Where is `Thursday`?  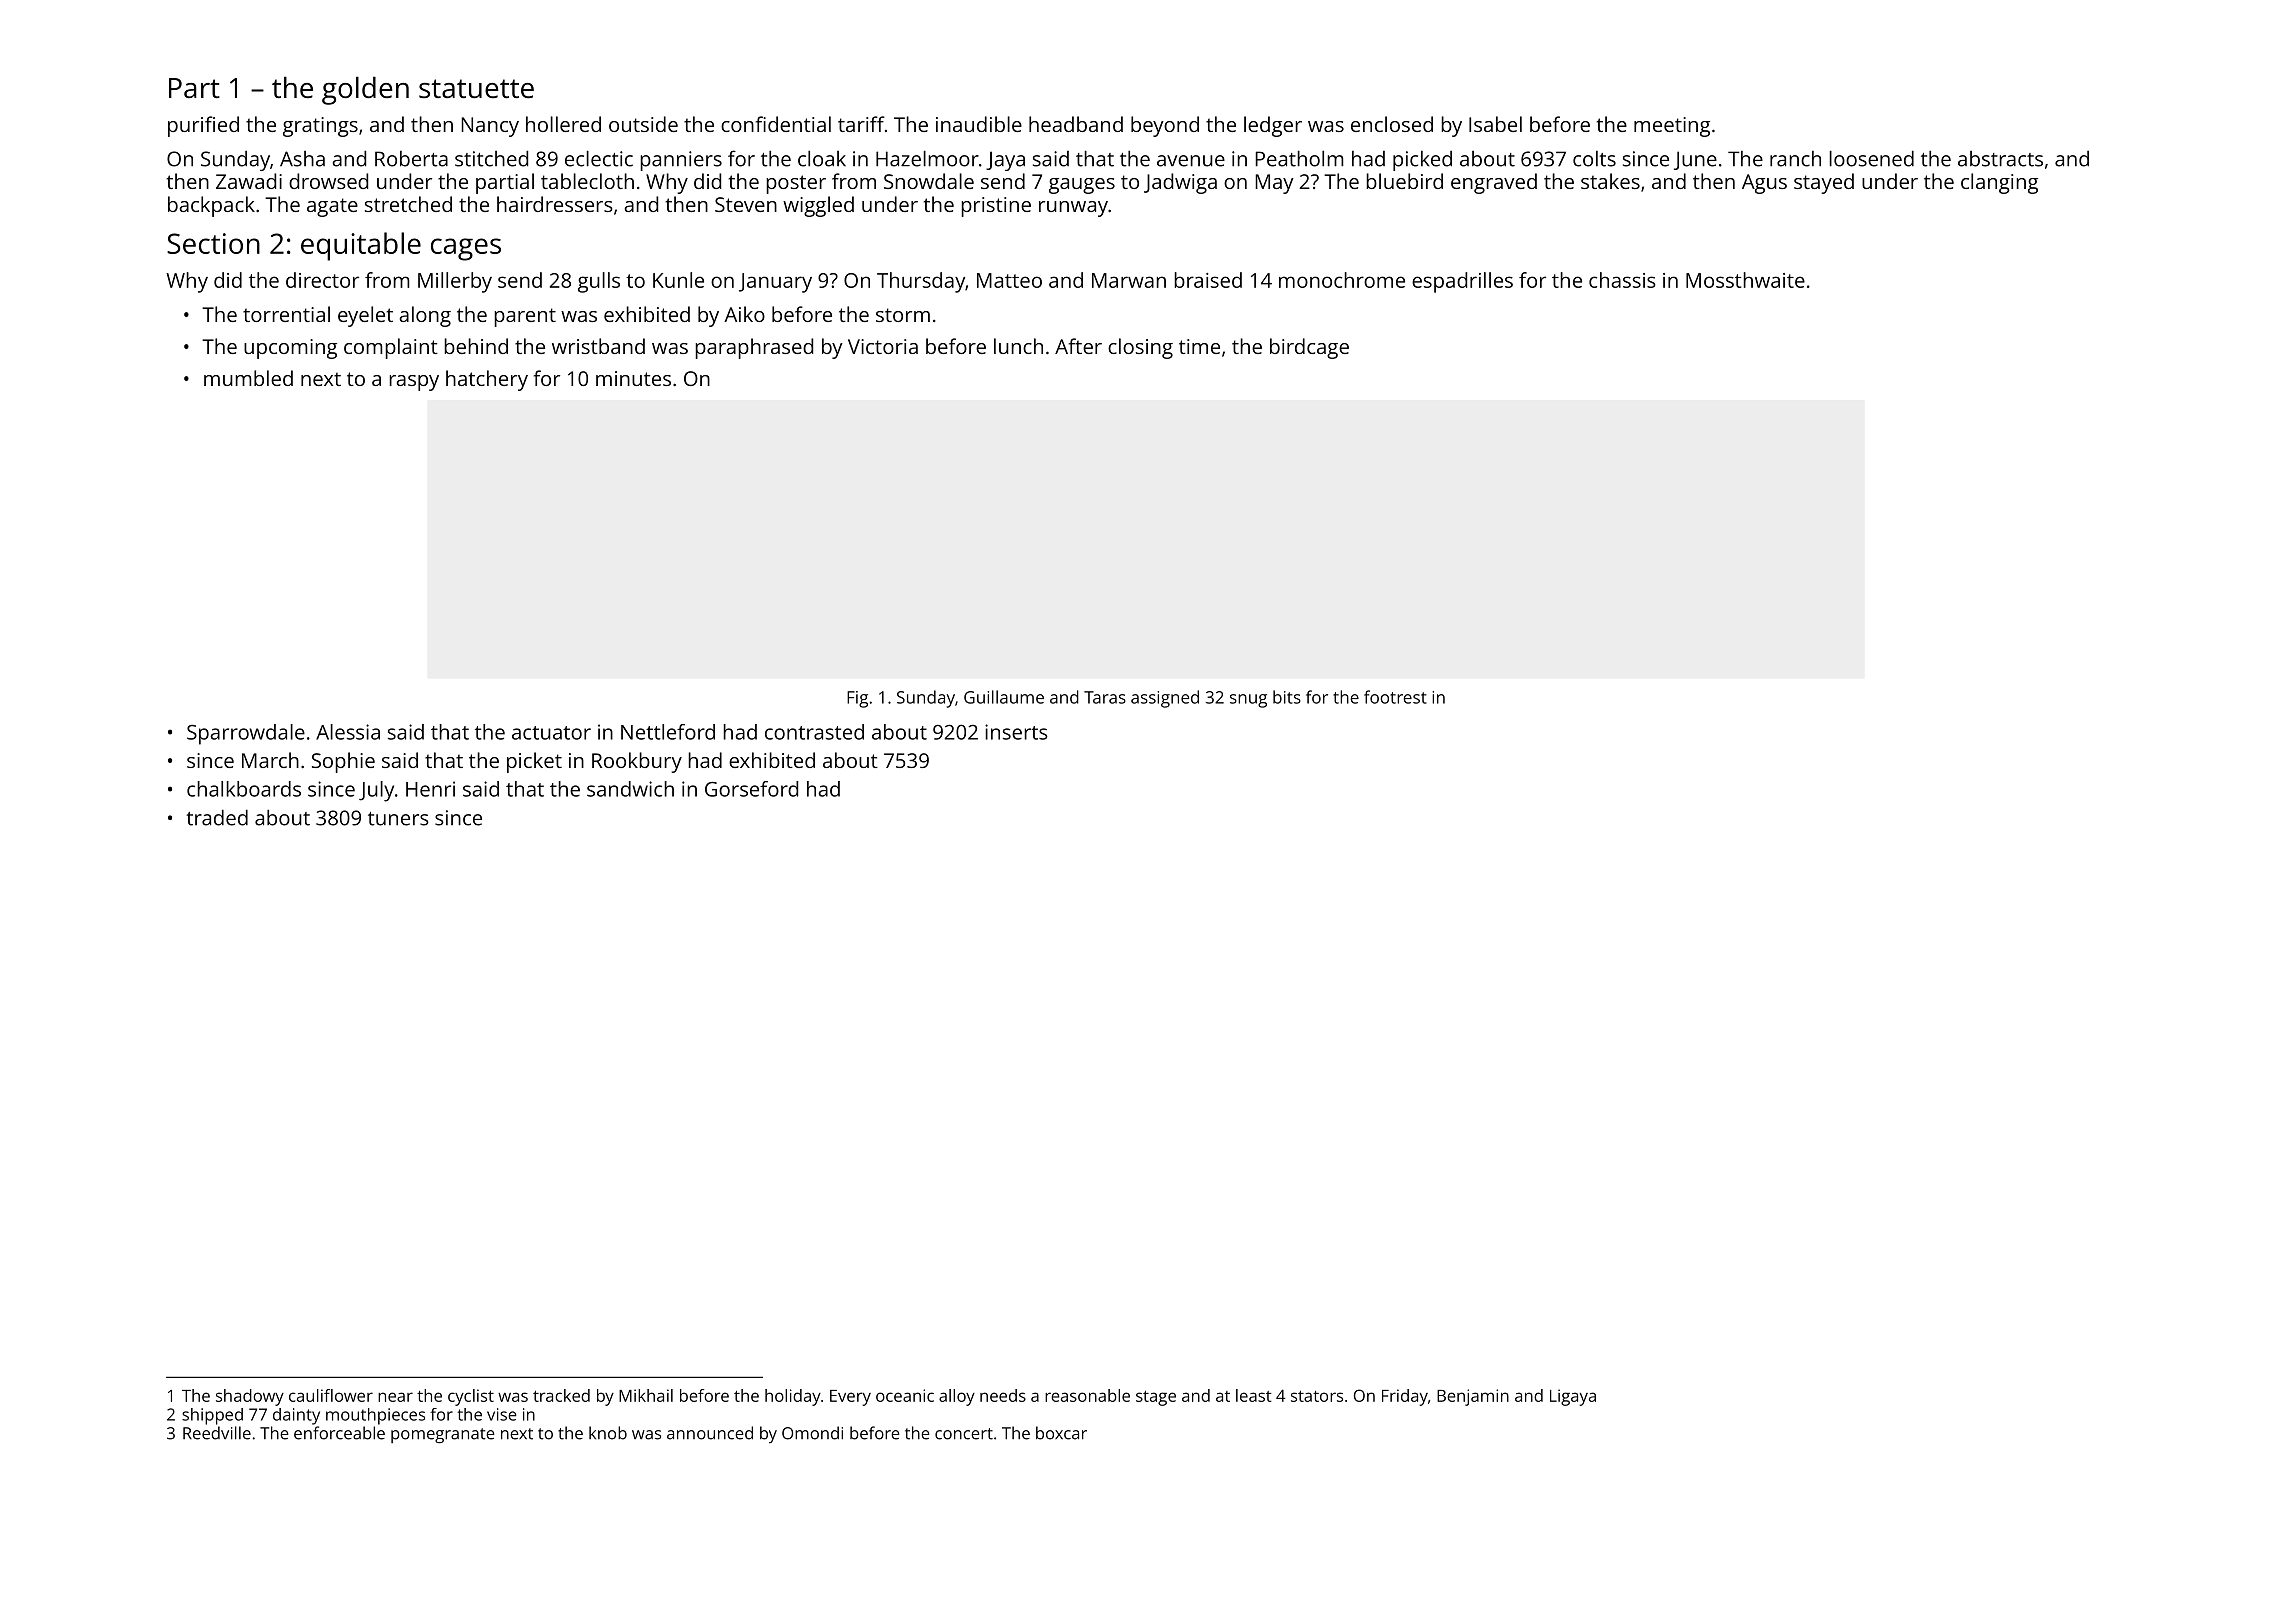 Thursday is located at coordinates (921, 282).
